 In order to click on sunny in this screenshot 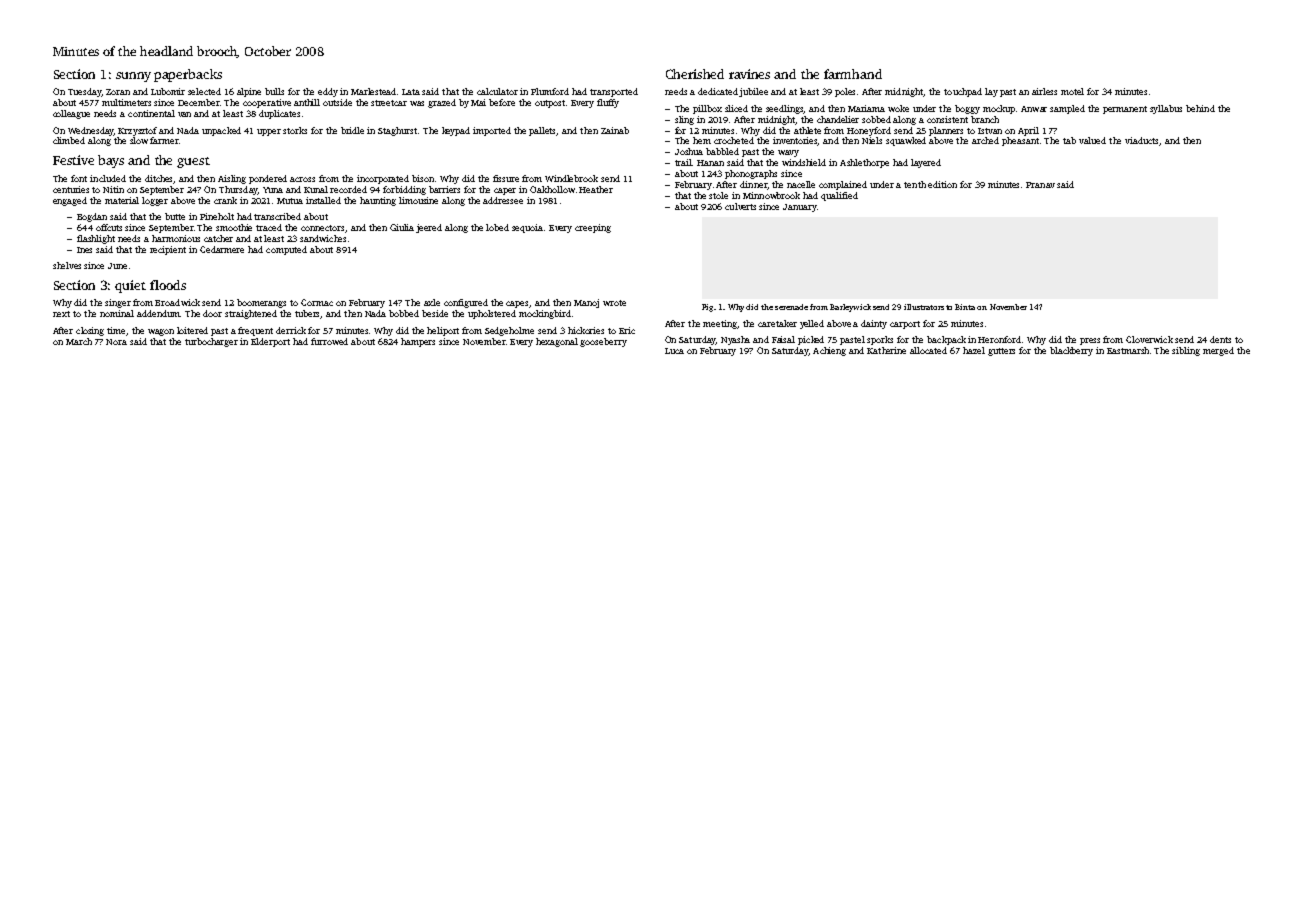, I will do `click(133, 77)`.
